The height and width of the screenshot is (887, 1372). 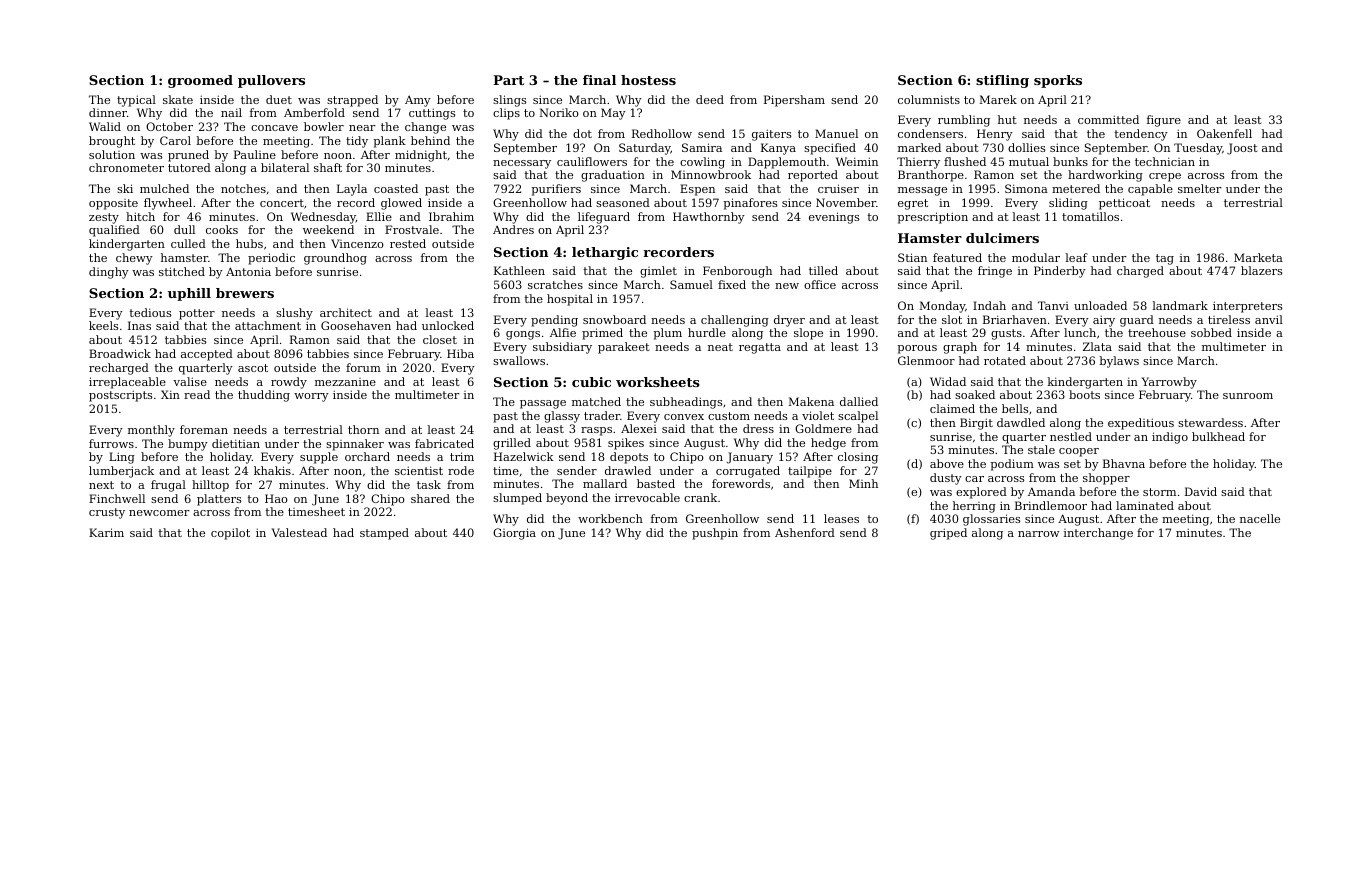 What do you see at coordinates (808, 334) in the screenshot?
I see `slope` at bounding box center [808, 334].
